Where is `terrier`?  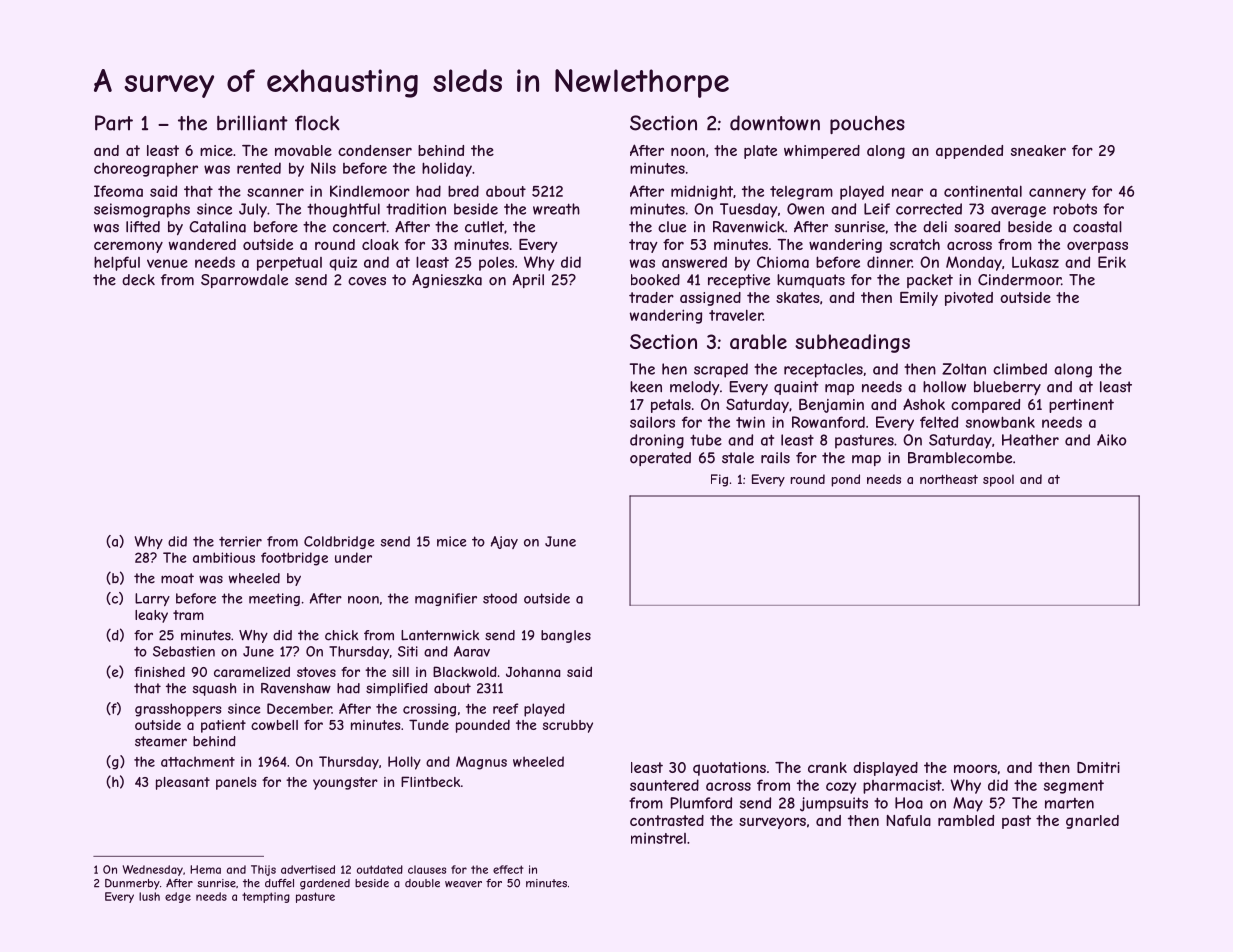 terrier is located at coordinates (240, 541).
